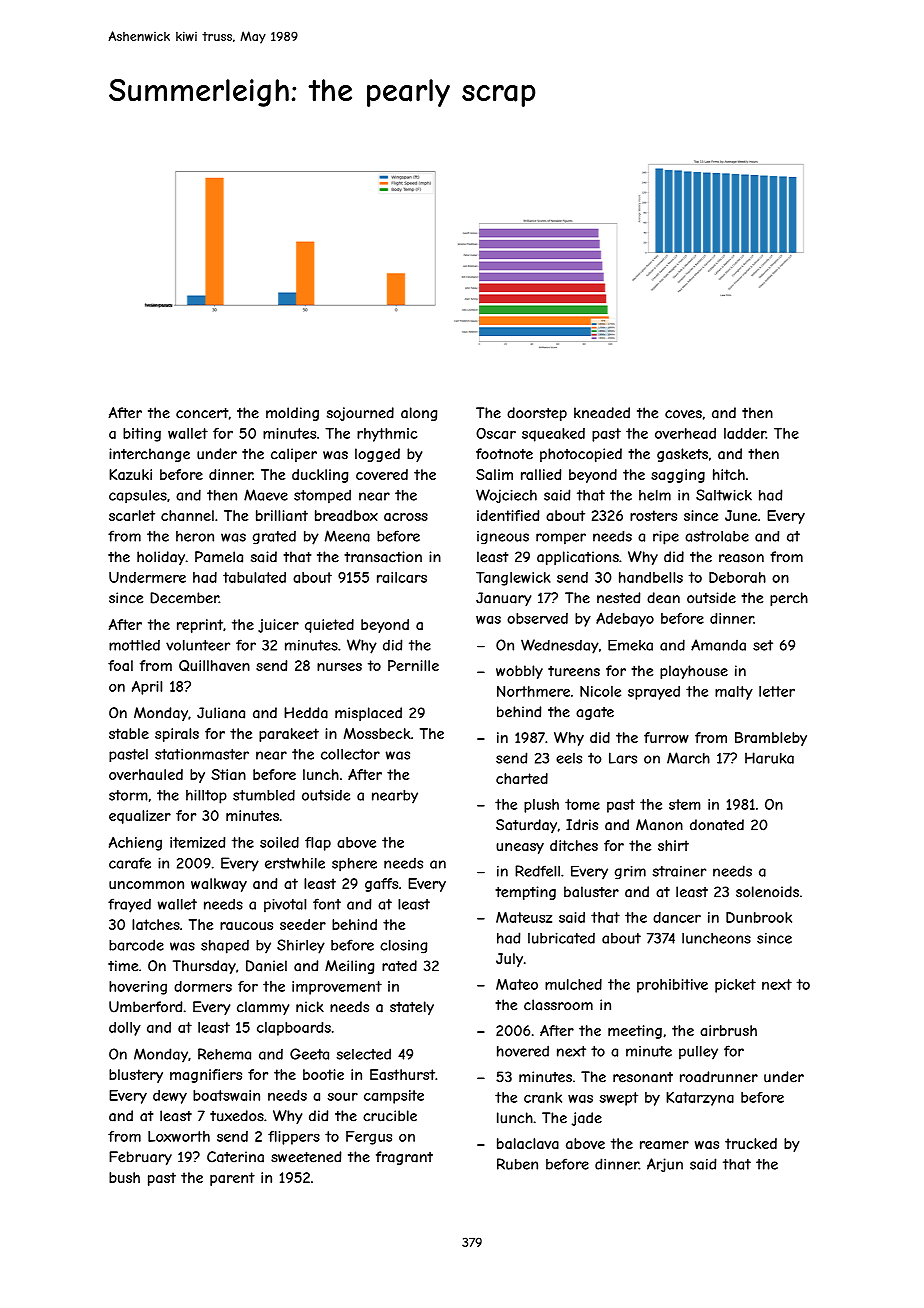 Image resolution: width=924 pixels, height=1308 pixels. What do you see at coordinates (745, 433) in the image?
I see `ladder` at bounding box center [745, 433].
